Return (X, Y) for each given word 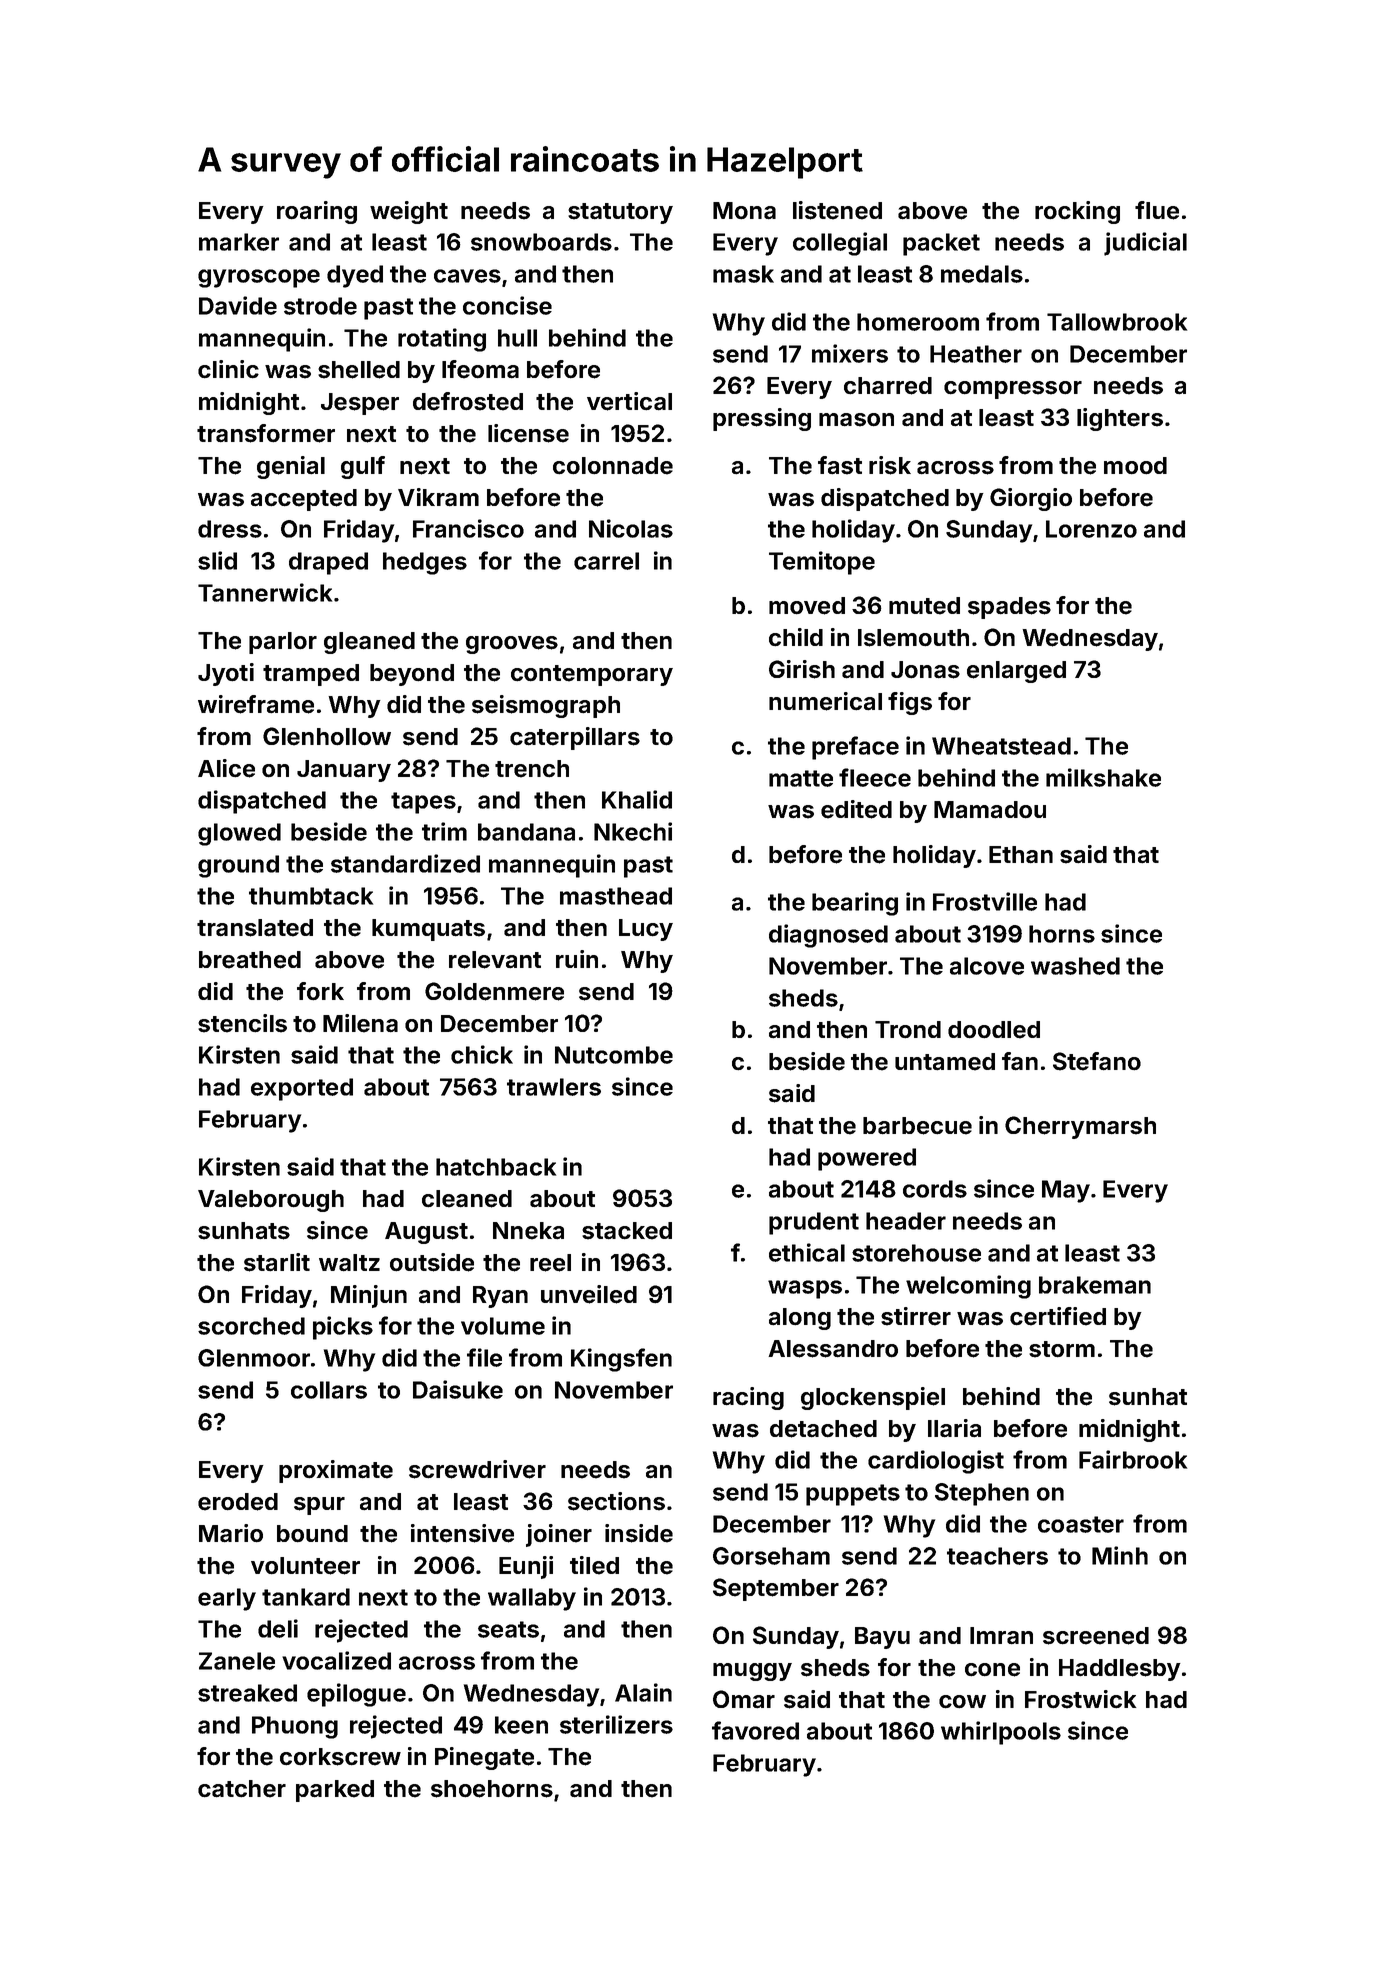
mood (1135, 466)
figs (910, 703)
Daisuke (458, 1389)
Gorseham (771, 1556)
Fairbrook (1133, 1459)
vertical (629, 401)
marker (239, 242)
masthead (616, 896)
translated (255, 928)
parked (335, 1791)
